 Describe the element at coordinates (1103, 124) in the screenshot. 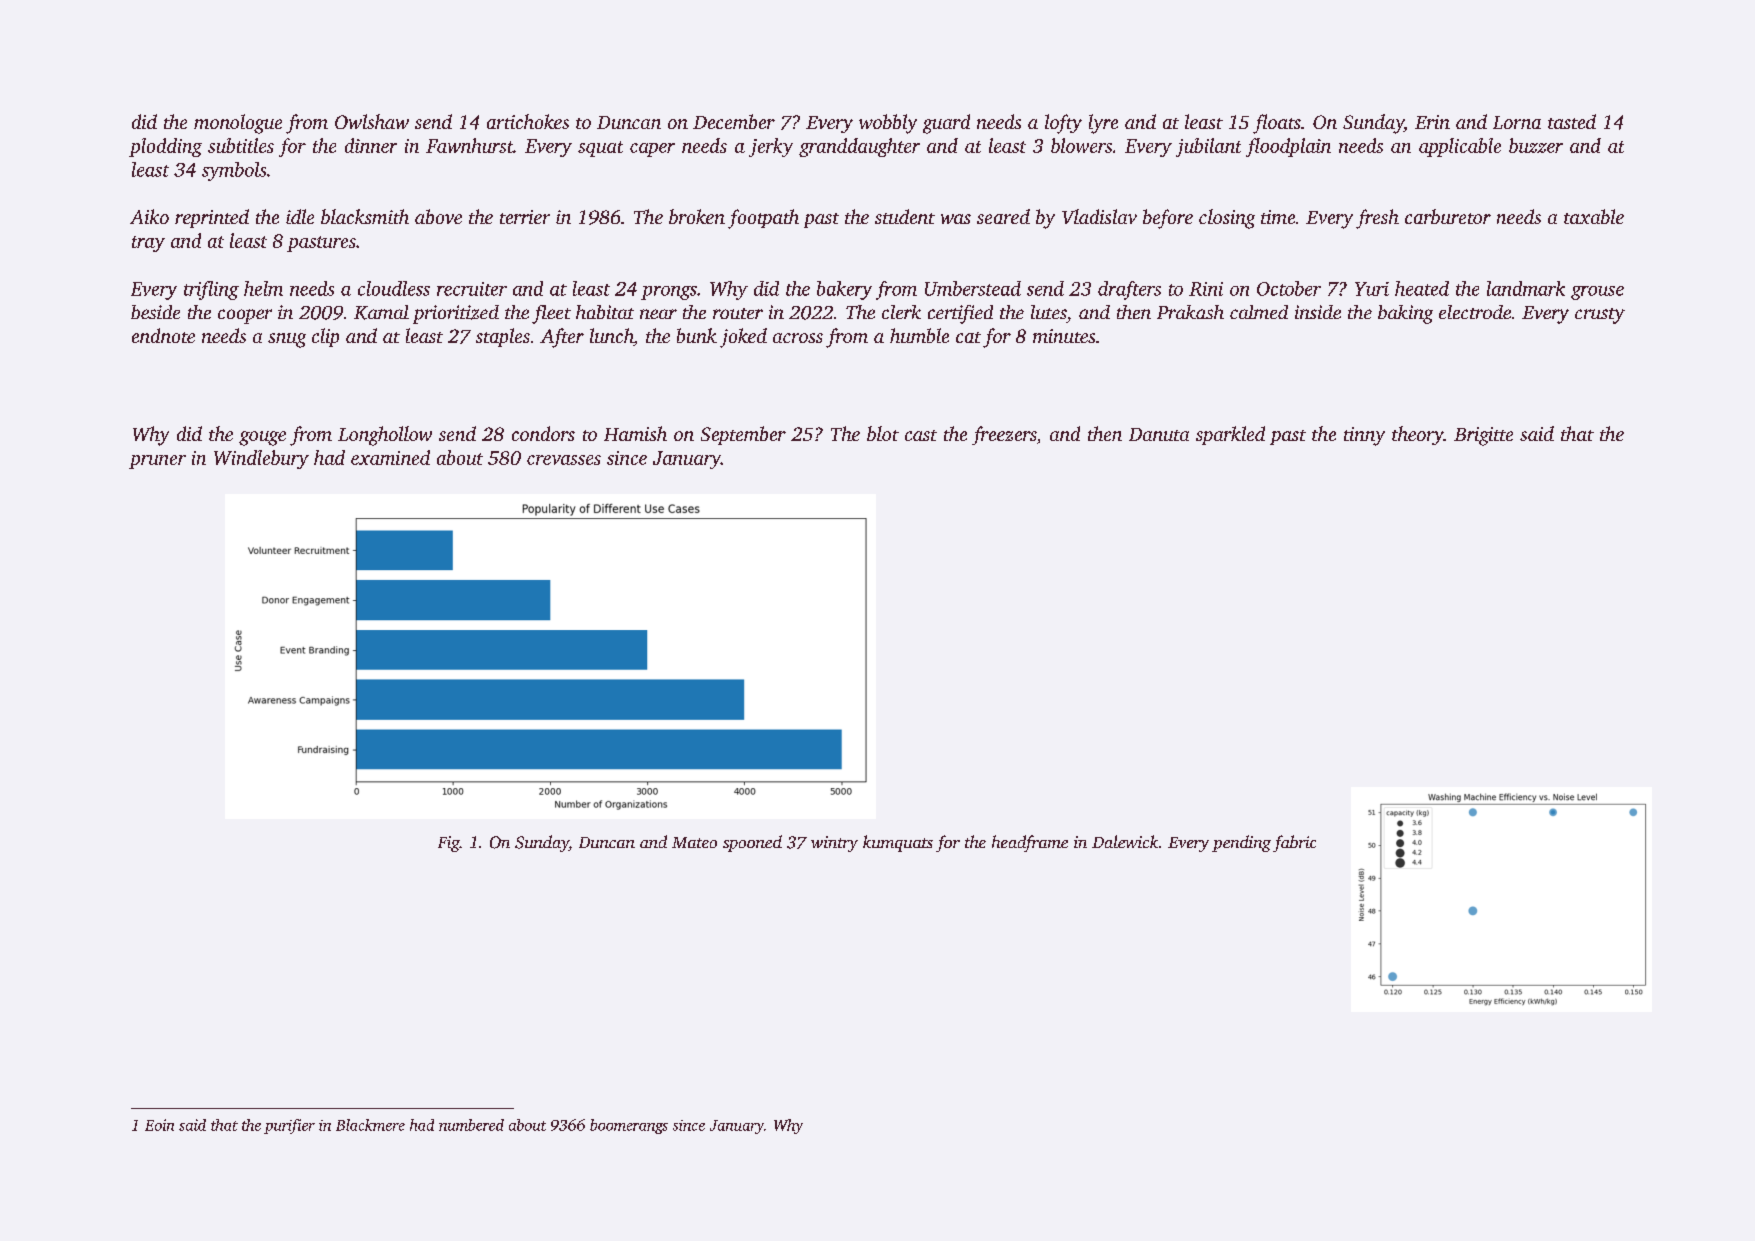

I see `lyre` at that location.
